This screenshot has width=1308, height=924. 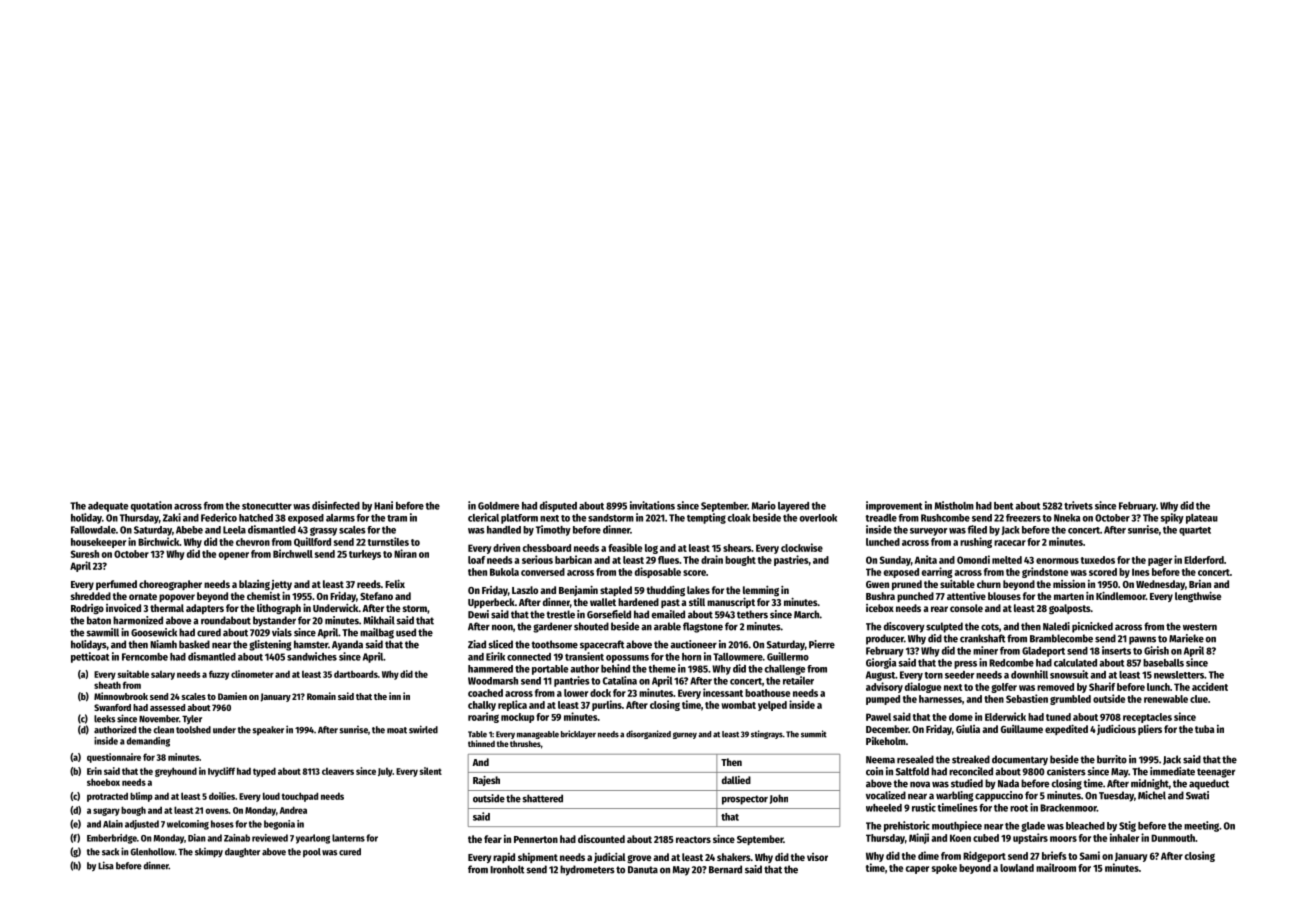 What do you see at coordinates (639, 859) in the screenshot?
I see `grove` at bounding box center [639, 859].
